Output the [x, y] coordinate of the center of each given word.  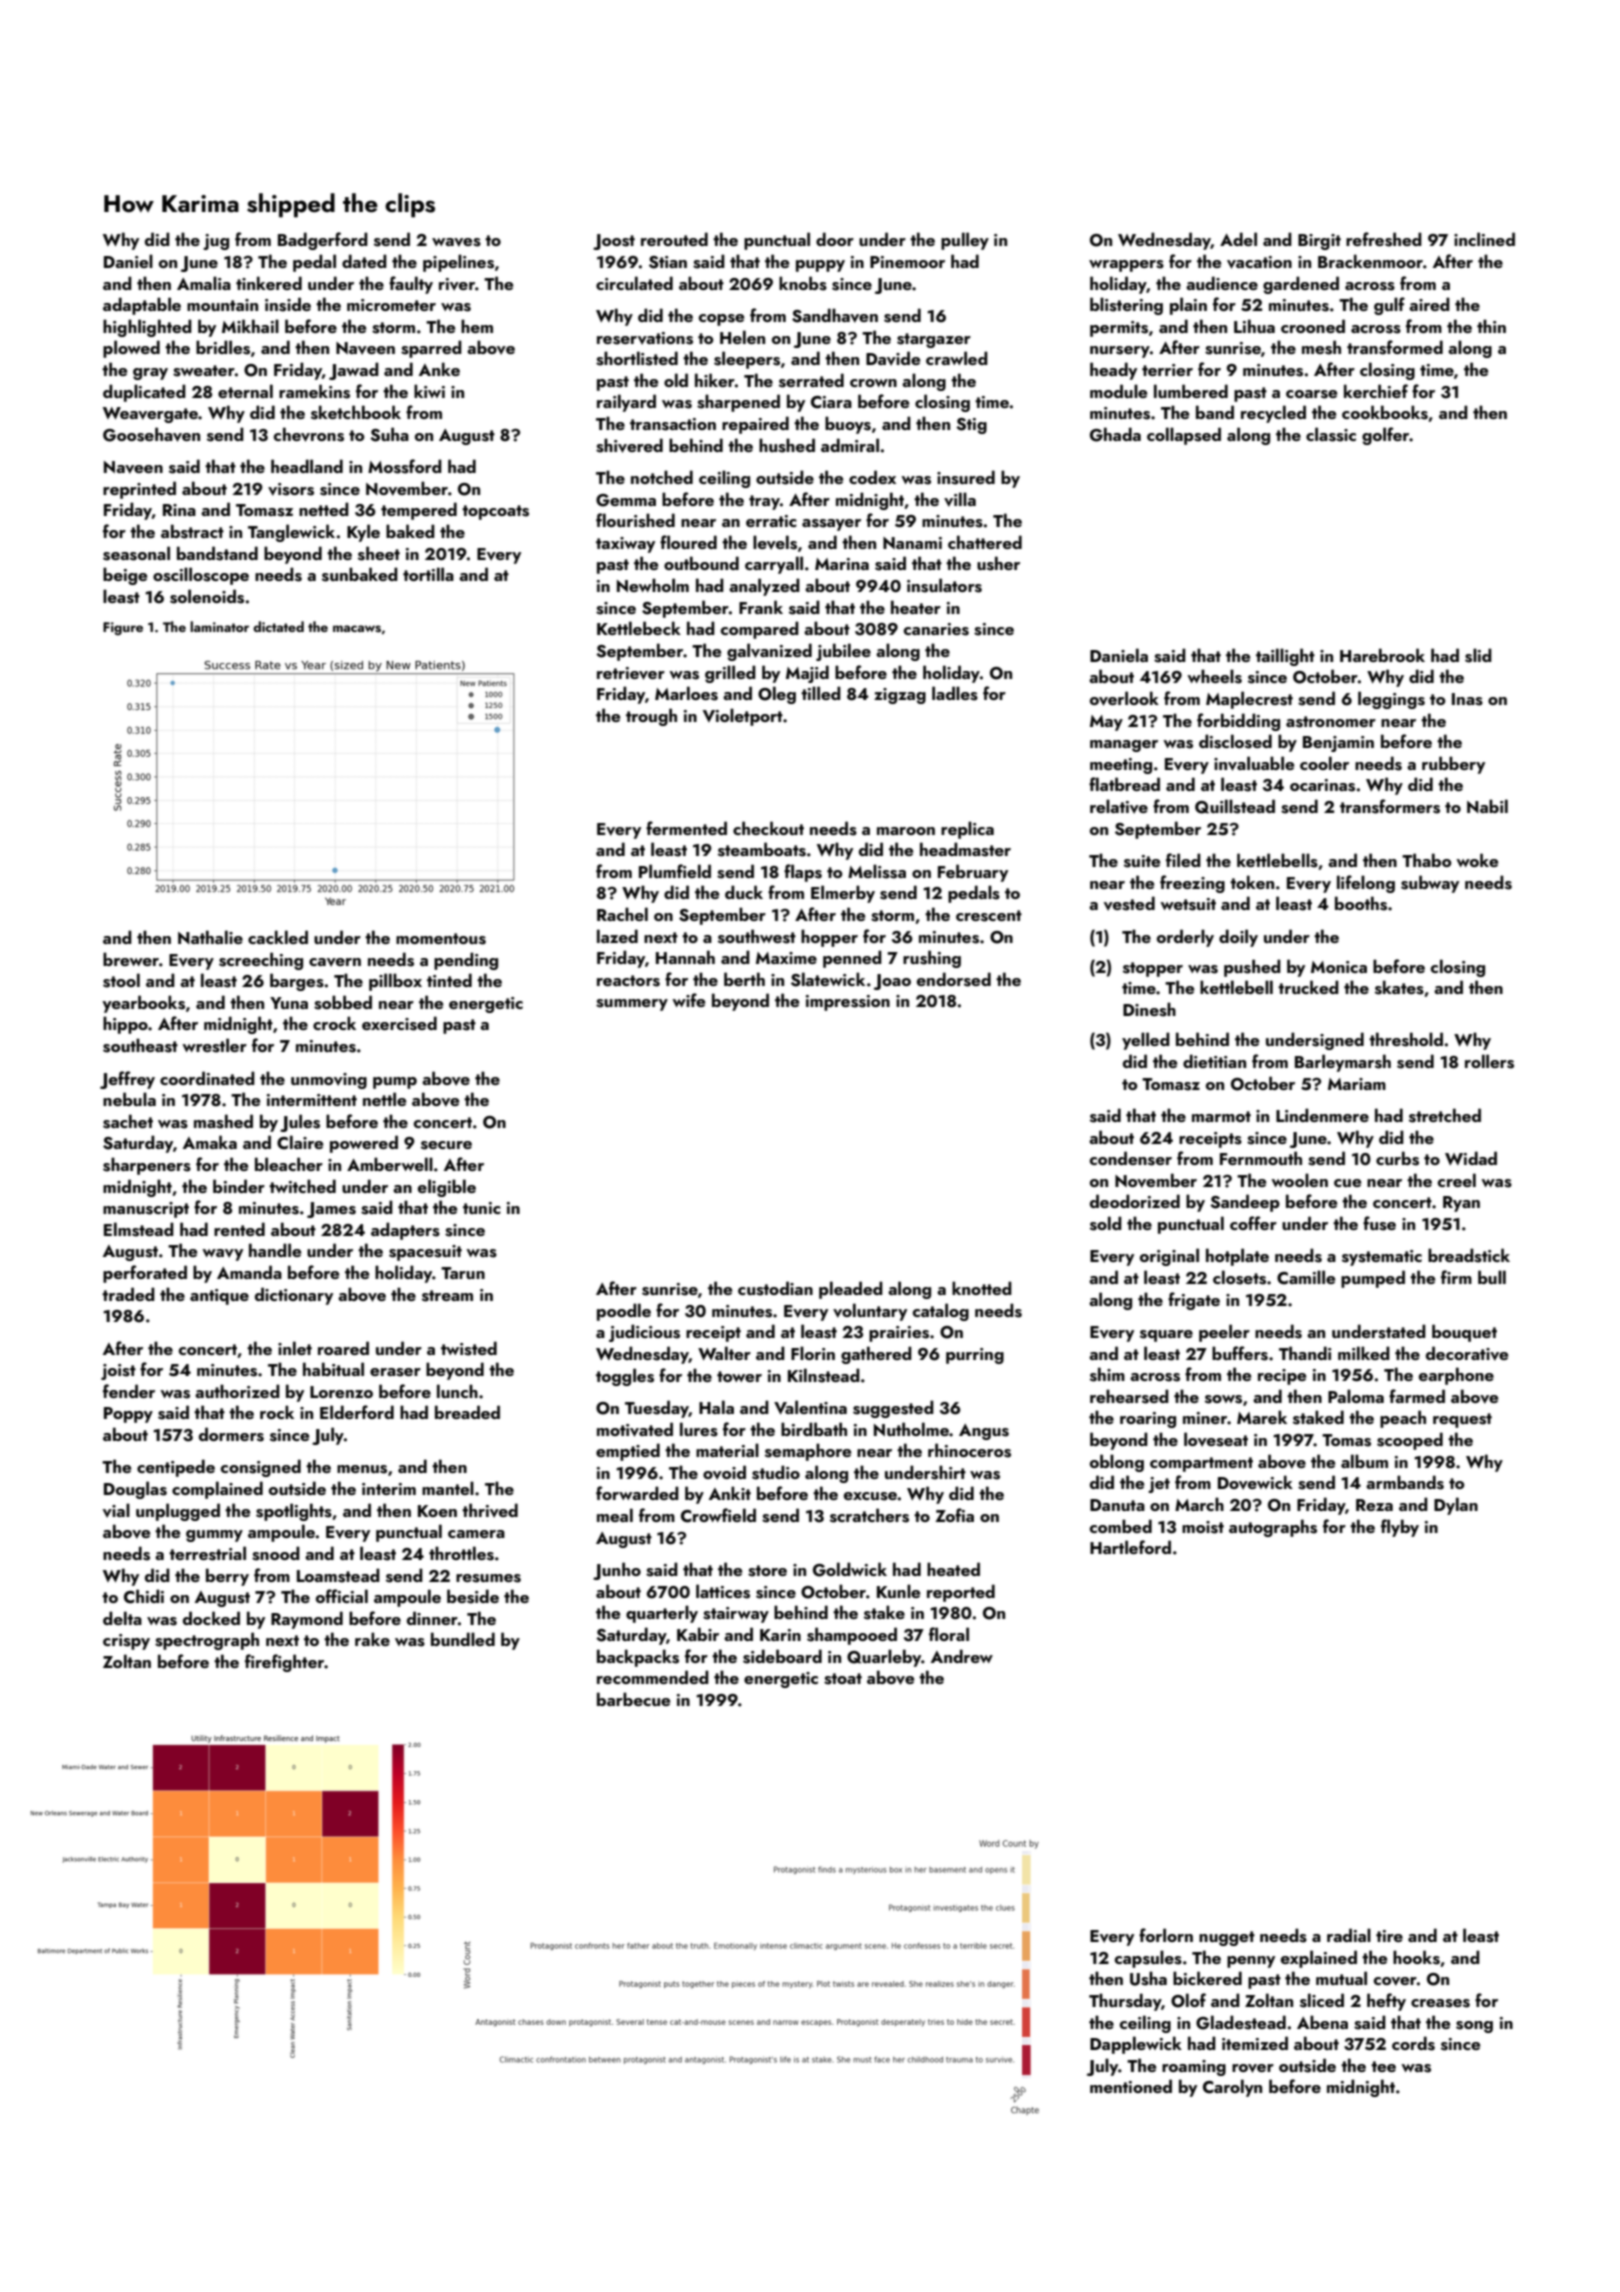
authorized [237, 1391]
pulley [965, 241]
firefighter [284, 1663]
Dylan [1456, 1506]
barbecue [633, 1699]
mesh [1321, 347]
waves [456, 242]
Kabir [698, 1634]
